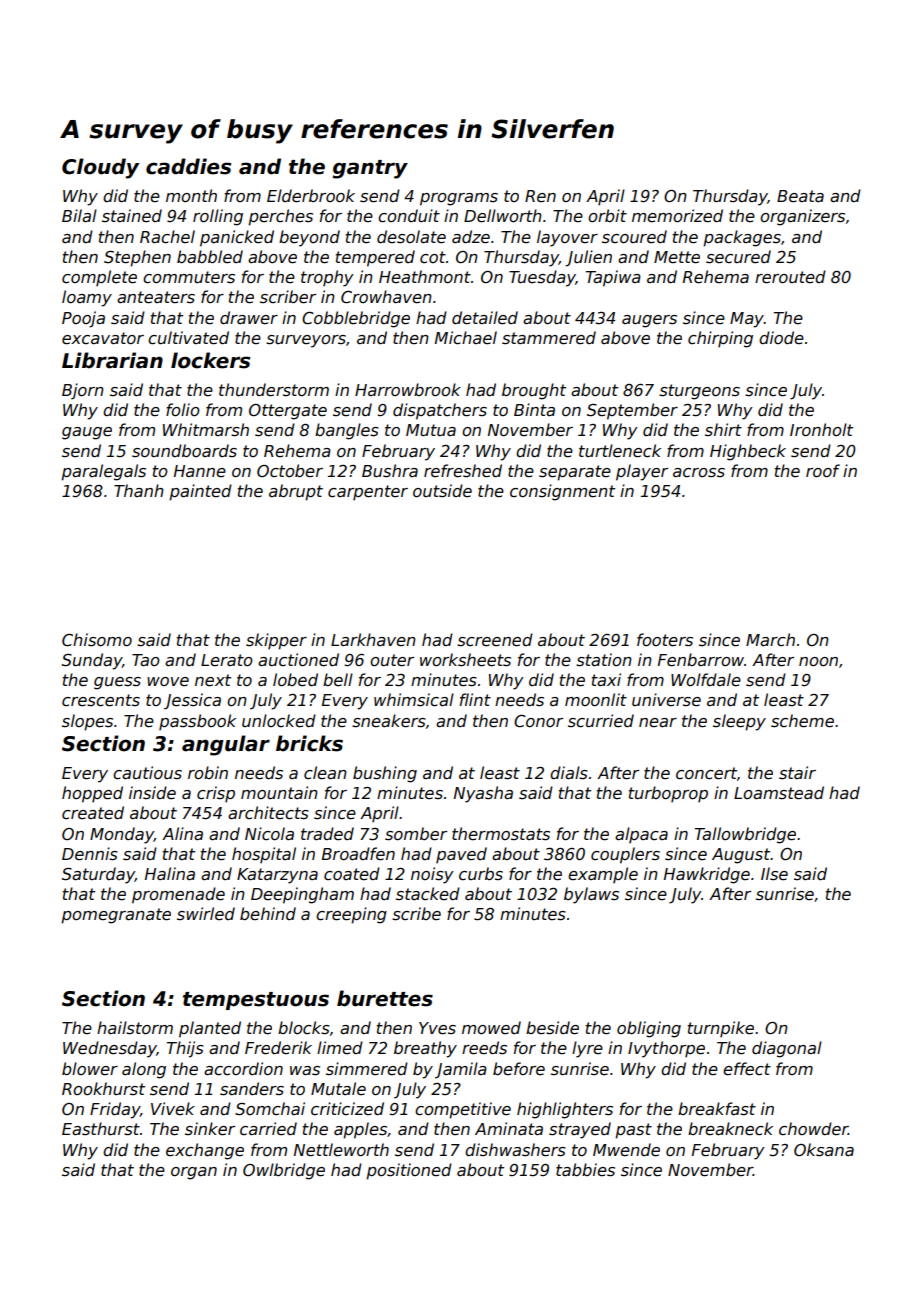 The image size is (924, 1308). Describe the element at coordinates (284, 1171) in the screenshot. I see `Owlbridge` at that location.
